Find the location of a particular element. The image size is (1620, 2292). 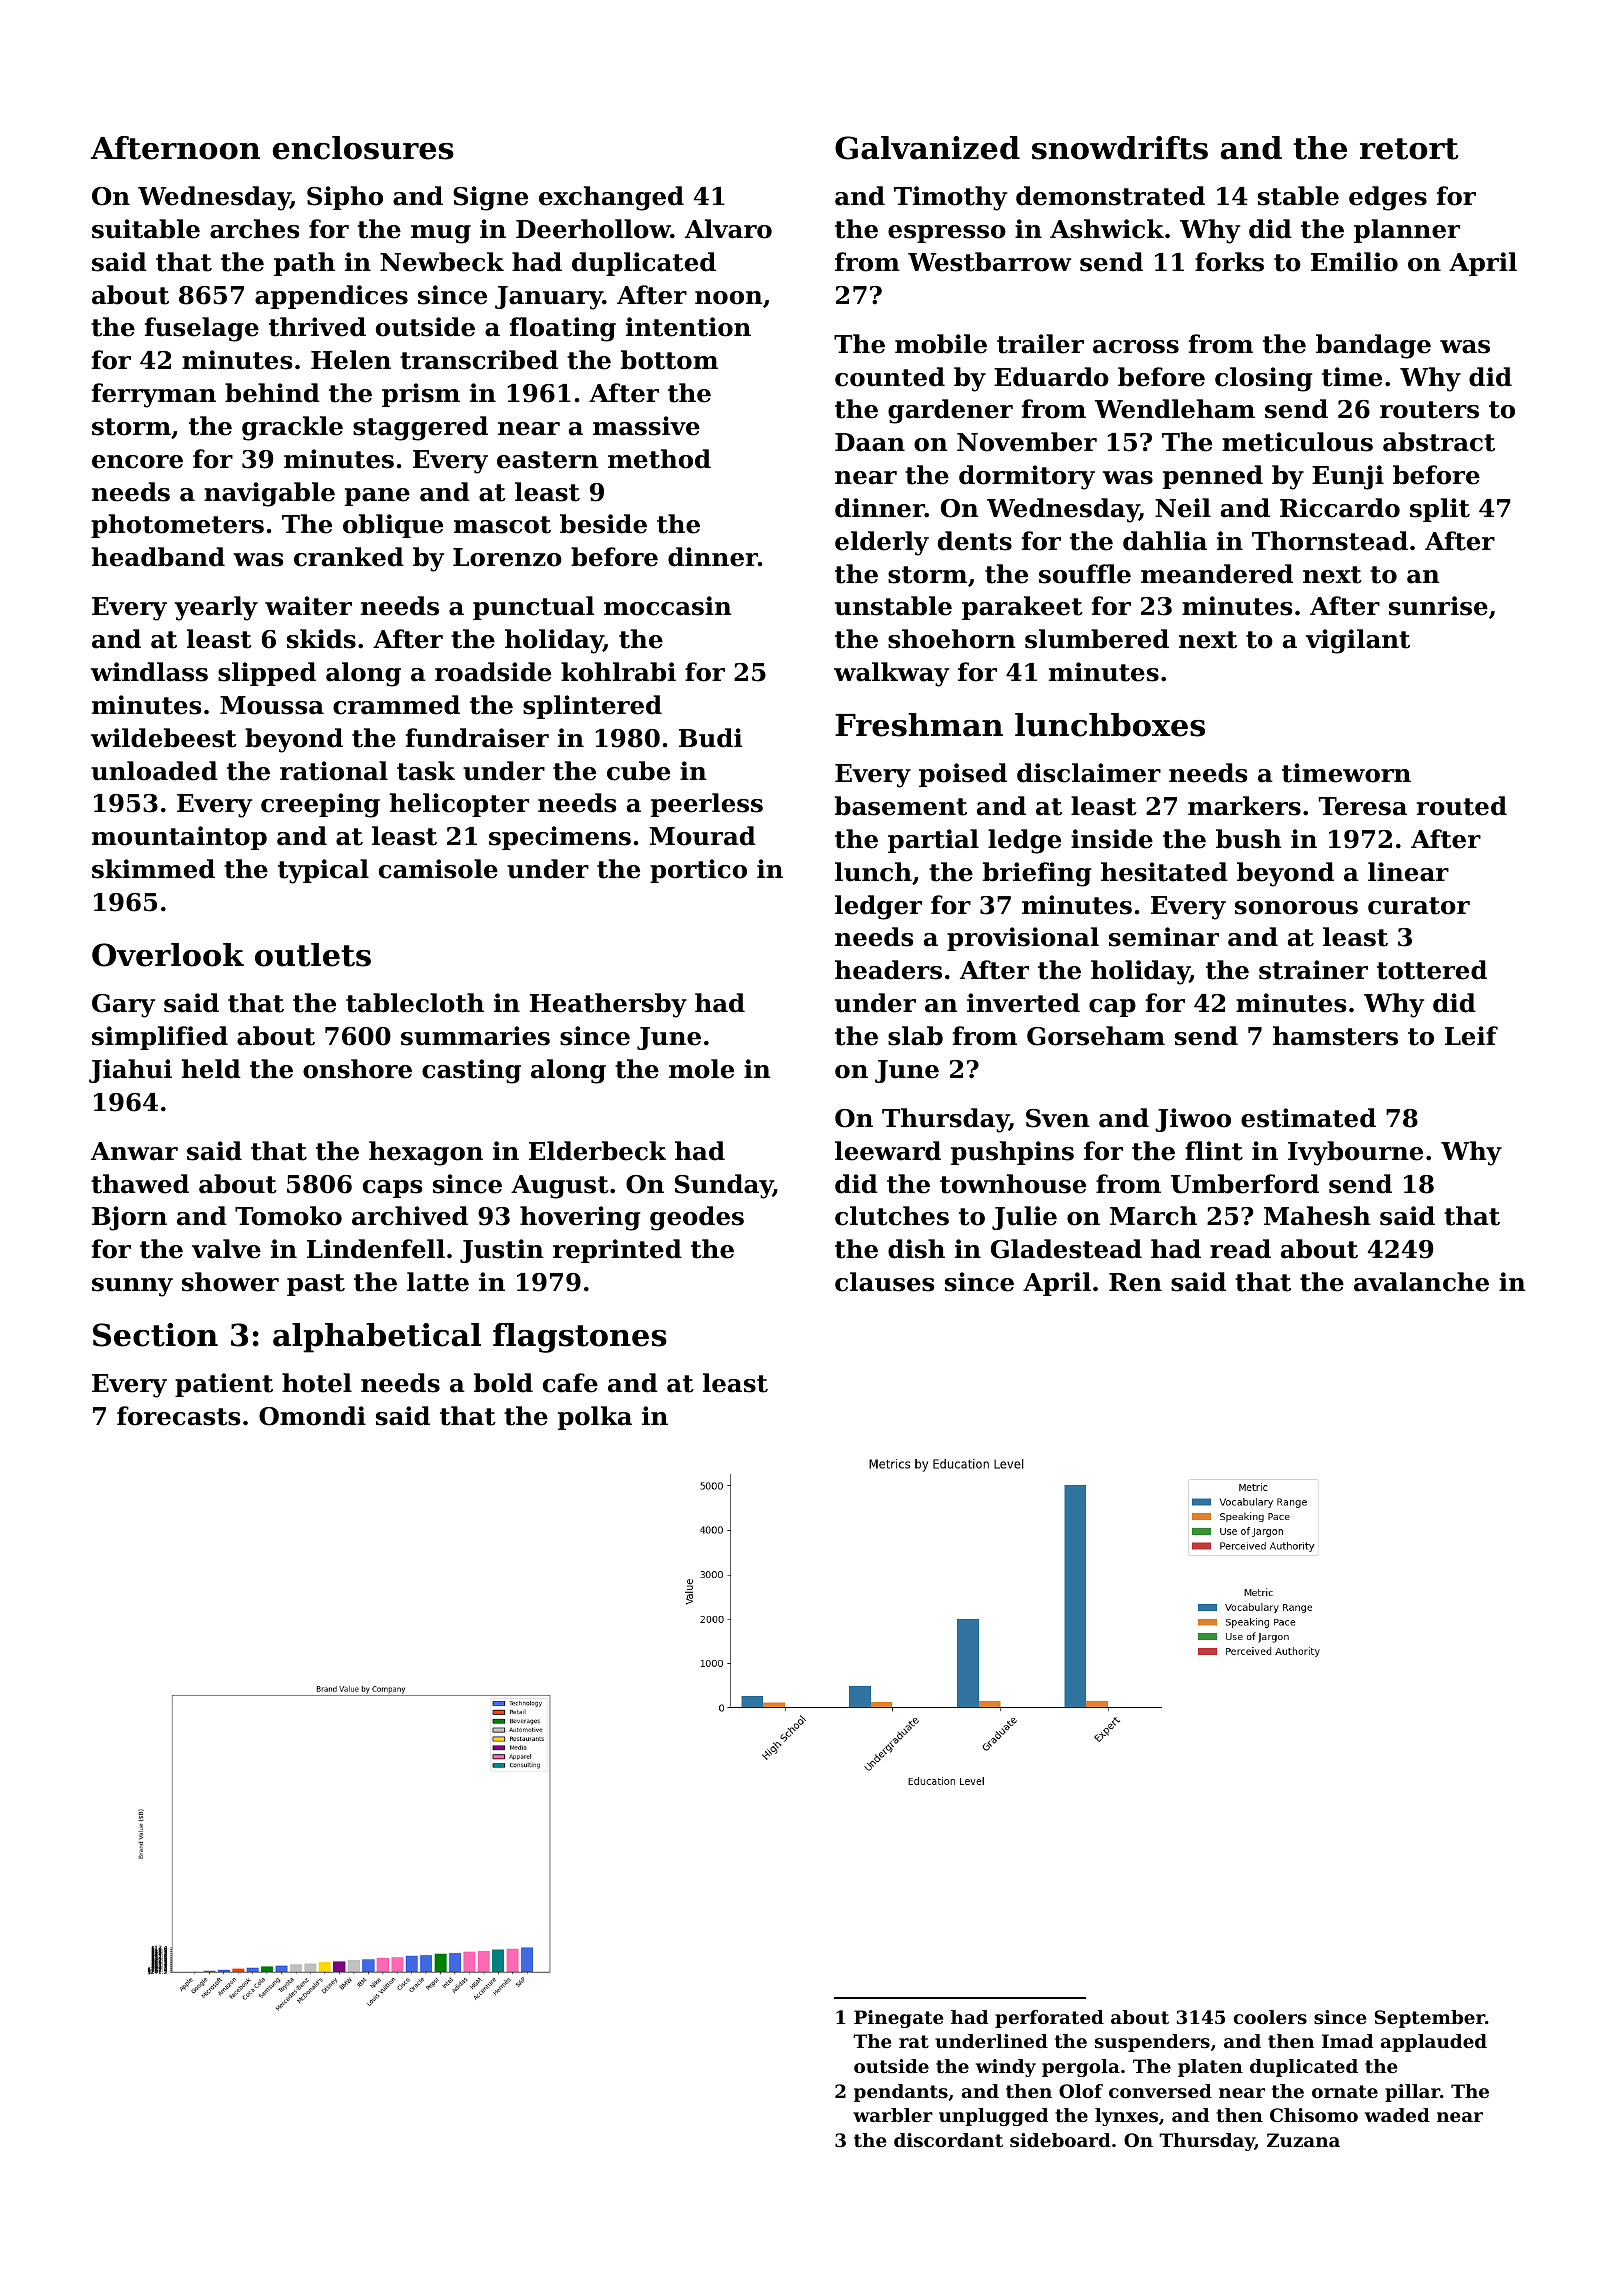

Freshman is located at coordinates (919, 725).
